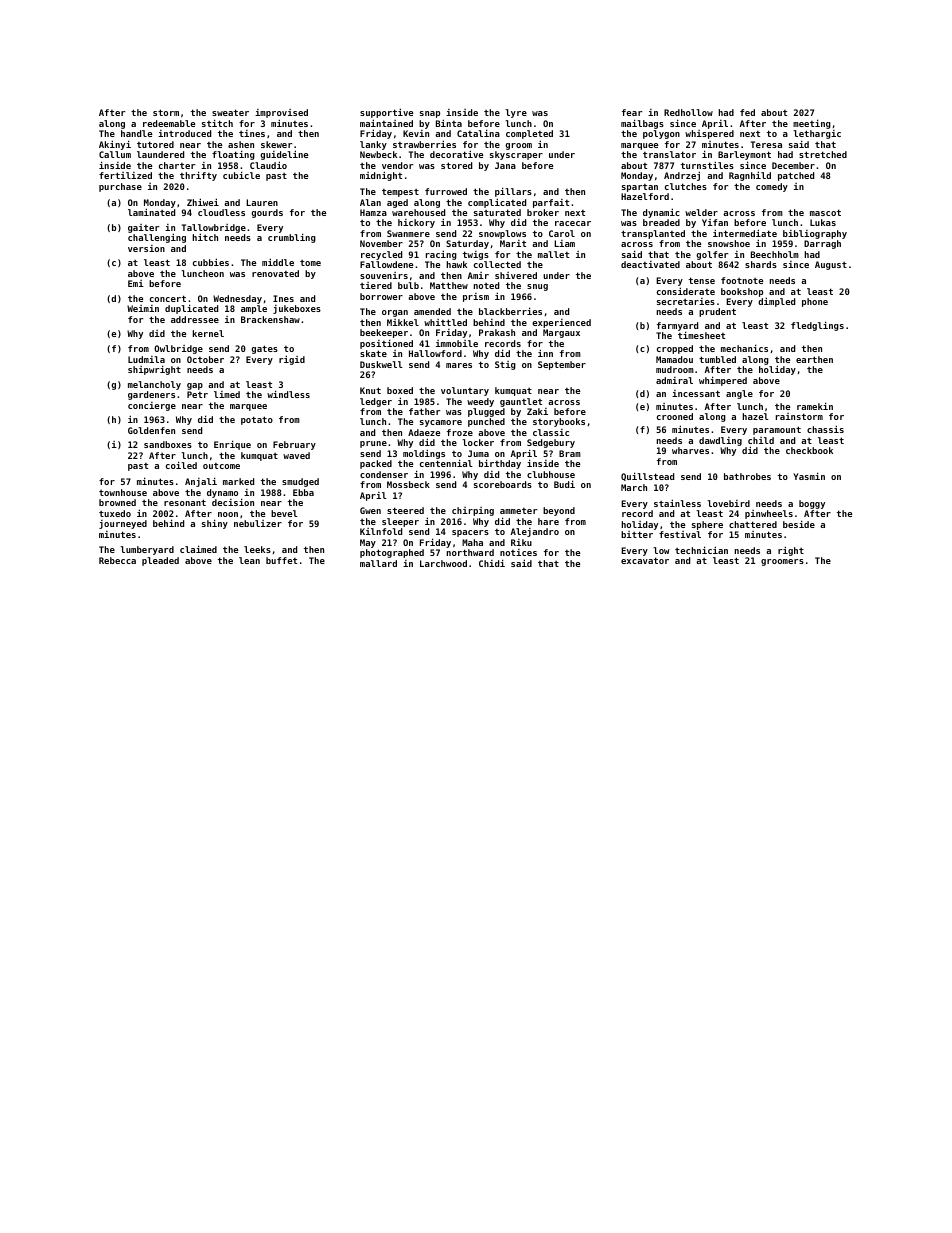 The height and width of the image is (1233, 952). Describe the element at coordinates (465, 391) in the image. I see `voluntary` at that location.
